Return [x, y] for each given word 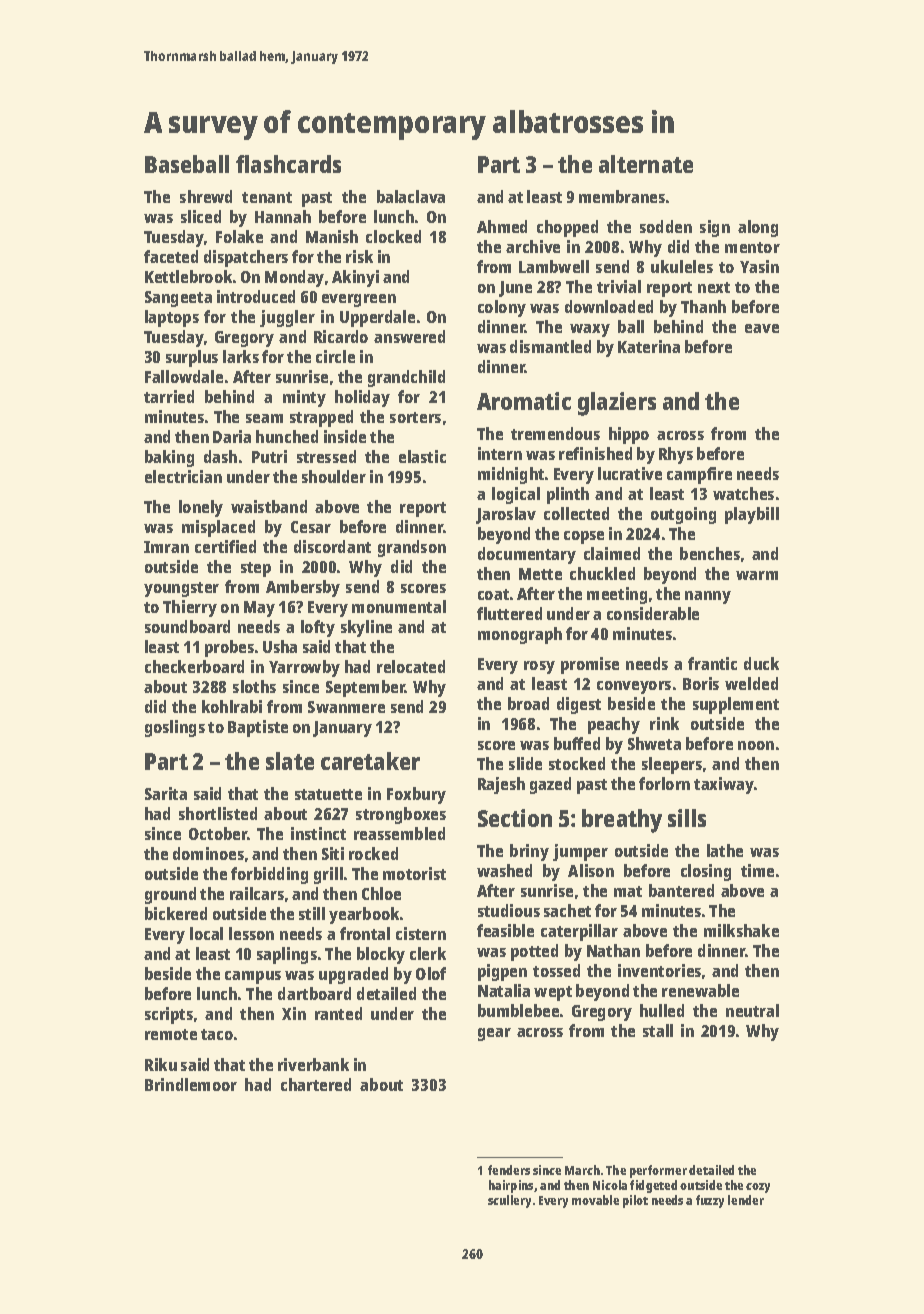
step [256, 569]
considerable [653, 613]
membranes [622, 196]
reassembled [399, 833]
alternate [646, 164]
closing [706, 872]
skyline [366, 628]
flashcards [288, 164]
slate [290, 761]
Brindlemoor [191, 1084]
